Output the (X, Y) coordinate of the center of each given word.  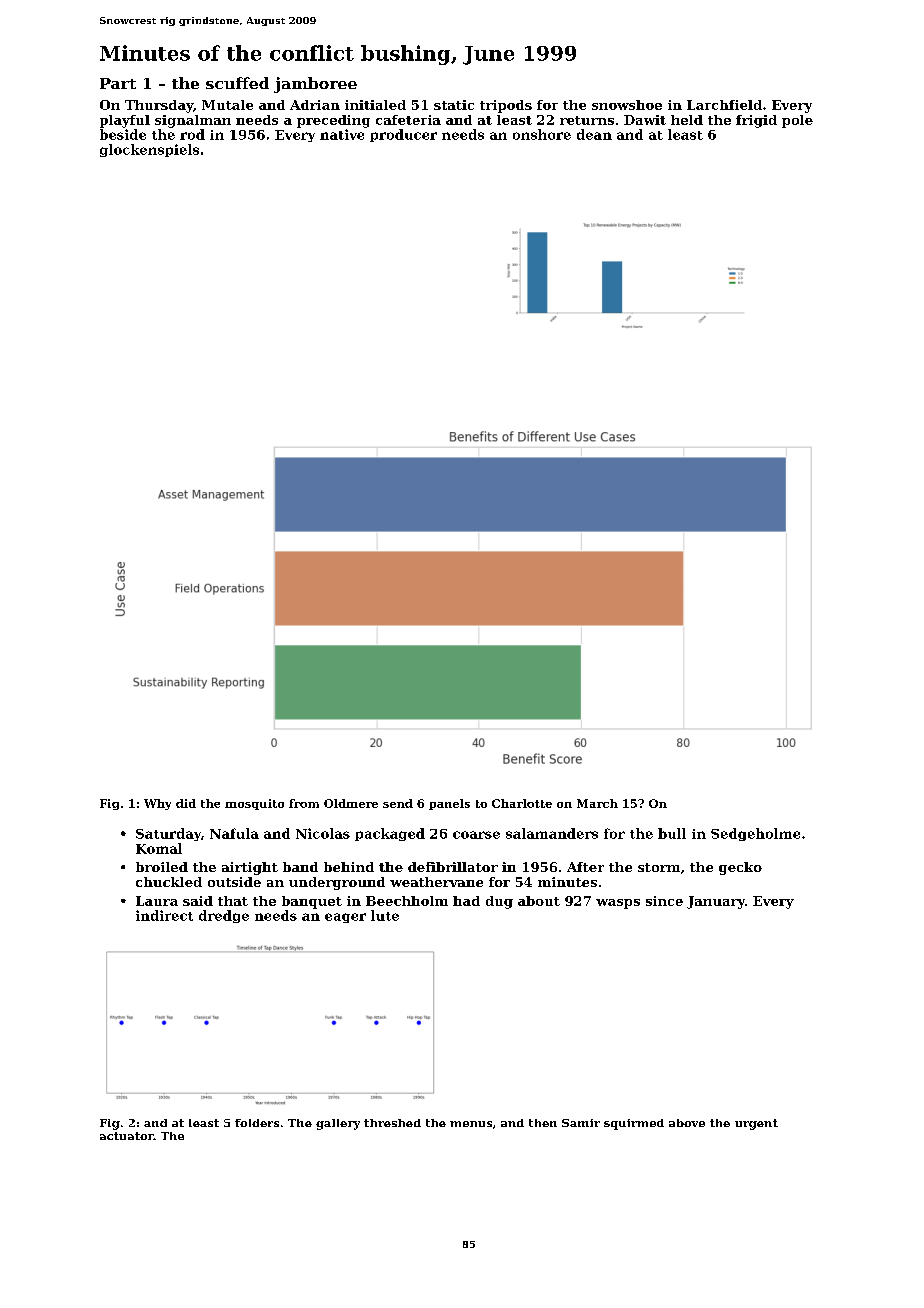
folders (257, 1123)
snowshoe (627, 105)
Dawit (645, 120)
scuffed (237, 83)
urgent (756, 1124)
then (543, 1123)
